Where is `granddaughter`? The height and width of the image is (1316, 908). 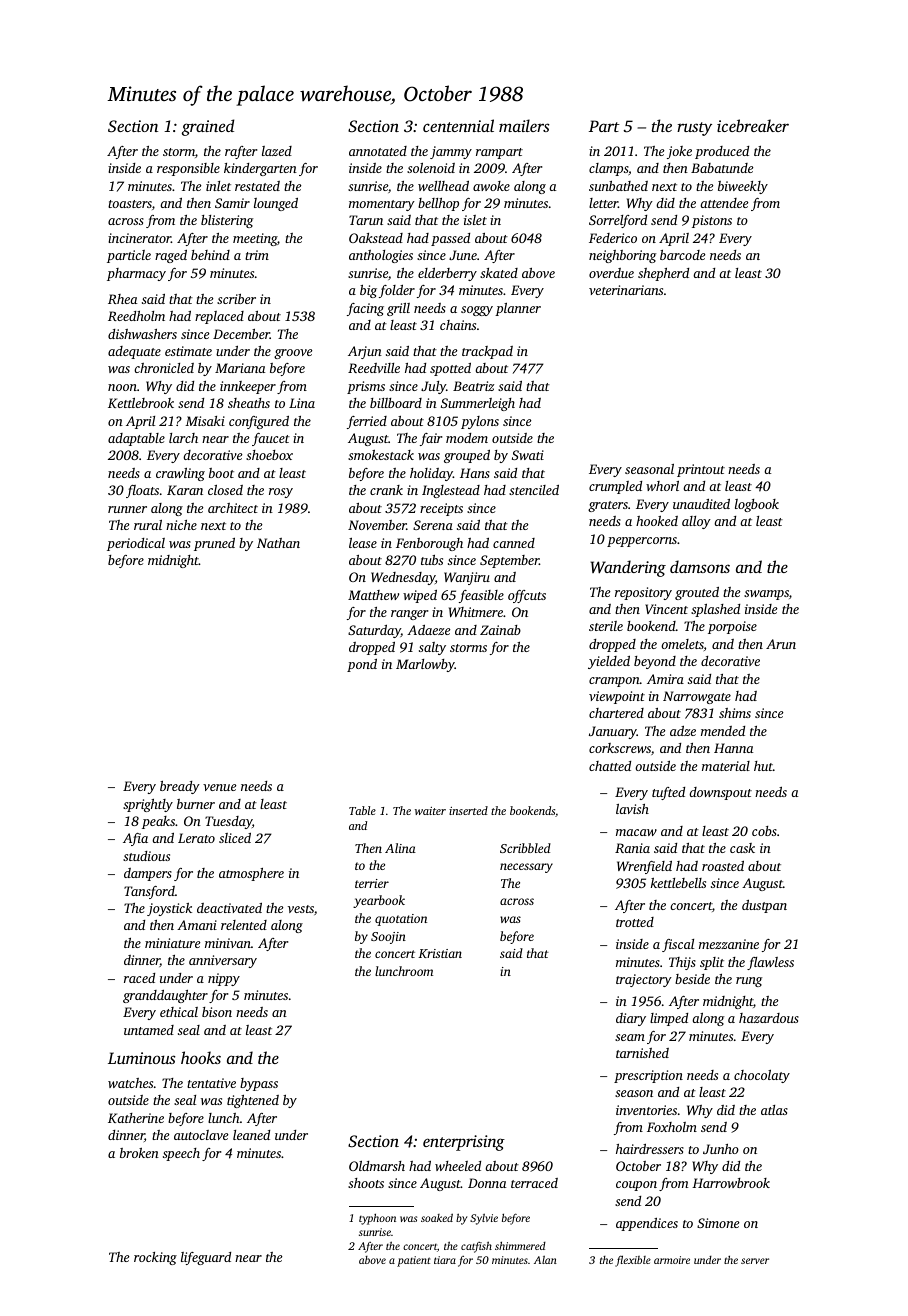 granddaughter is located at coordinates (165, 996).
